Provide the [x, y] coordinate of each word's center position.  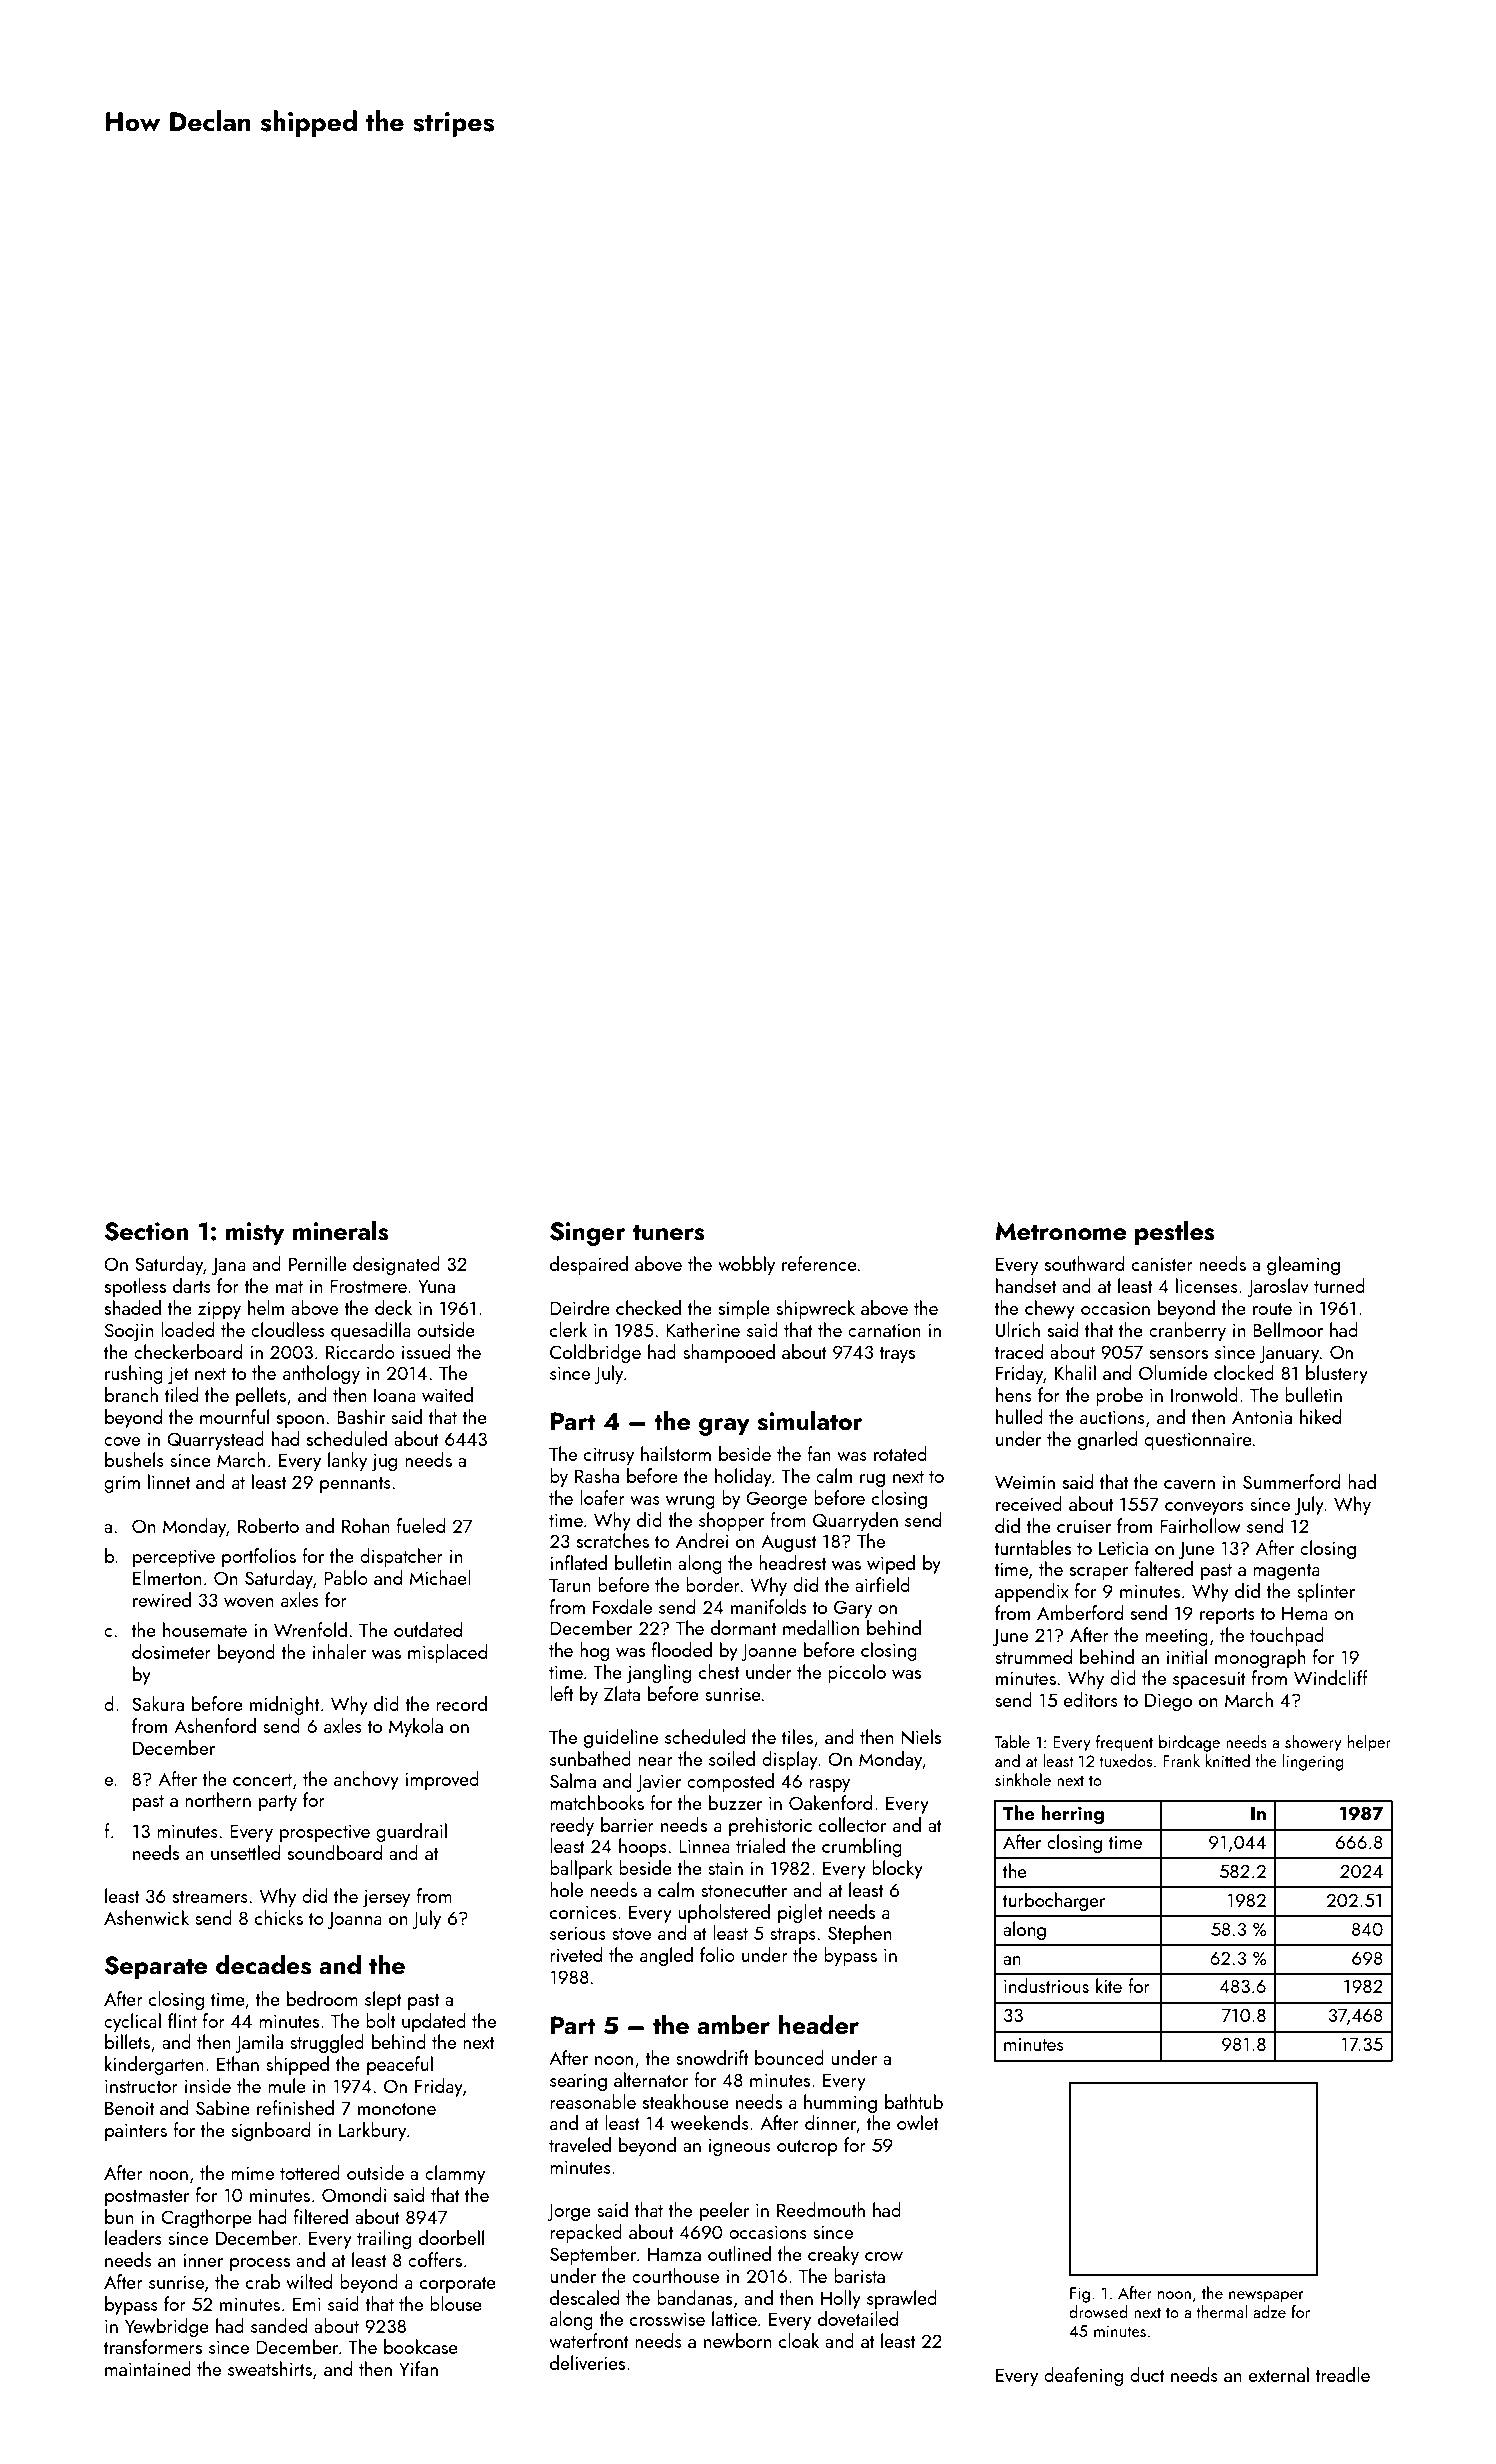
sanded [279, 2325]
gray [724, 1427]
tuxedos [1126, 1760]
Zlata [622, 1693]
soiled [732, 1758]
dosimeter [171, 1651]
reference [819, 1263]
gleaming [1303, 1265]
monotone [397, 2109]
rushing [134, 1374]
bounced [789, 2057]
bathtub [914, 2101]
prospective [325, 1833]
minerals [341, 1230]
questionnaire [1198, 1441]
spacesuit [1209, 1680]
